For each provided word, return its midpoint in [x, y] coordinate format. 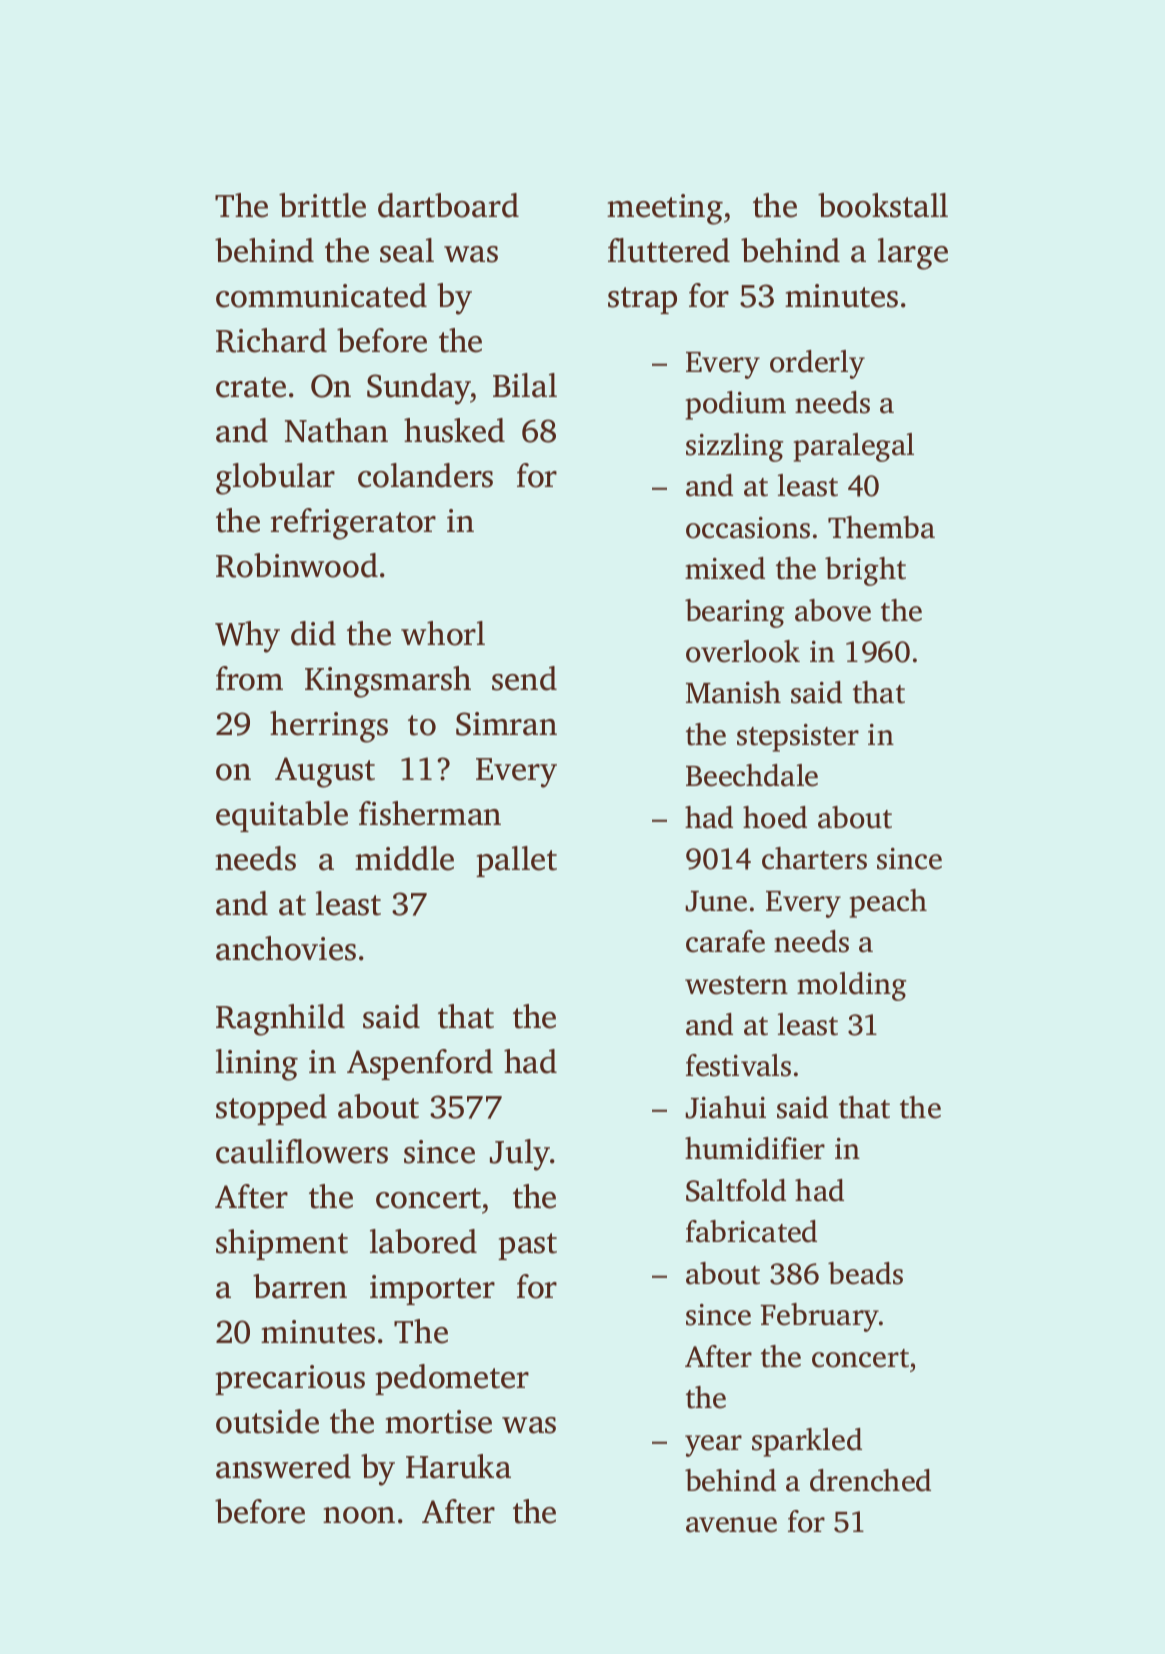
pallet [516, 861]
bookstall [883, 205]
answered [283, 1466]
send [524, 678]
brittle [322, 205]
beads [865, 1273]
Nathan [336, 430]
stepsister [798, 738]
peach [888, 903]
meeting [665, 209]
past [527, 1246]
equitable [282, 816]
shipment [282, 1244]
